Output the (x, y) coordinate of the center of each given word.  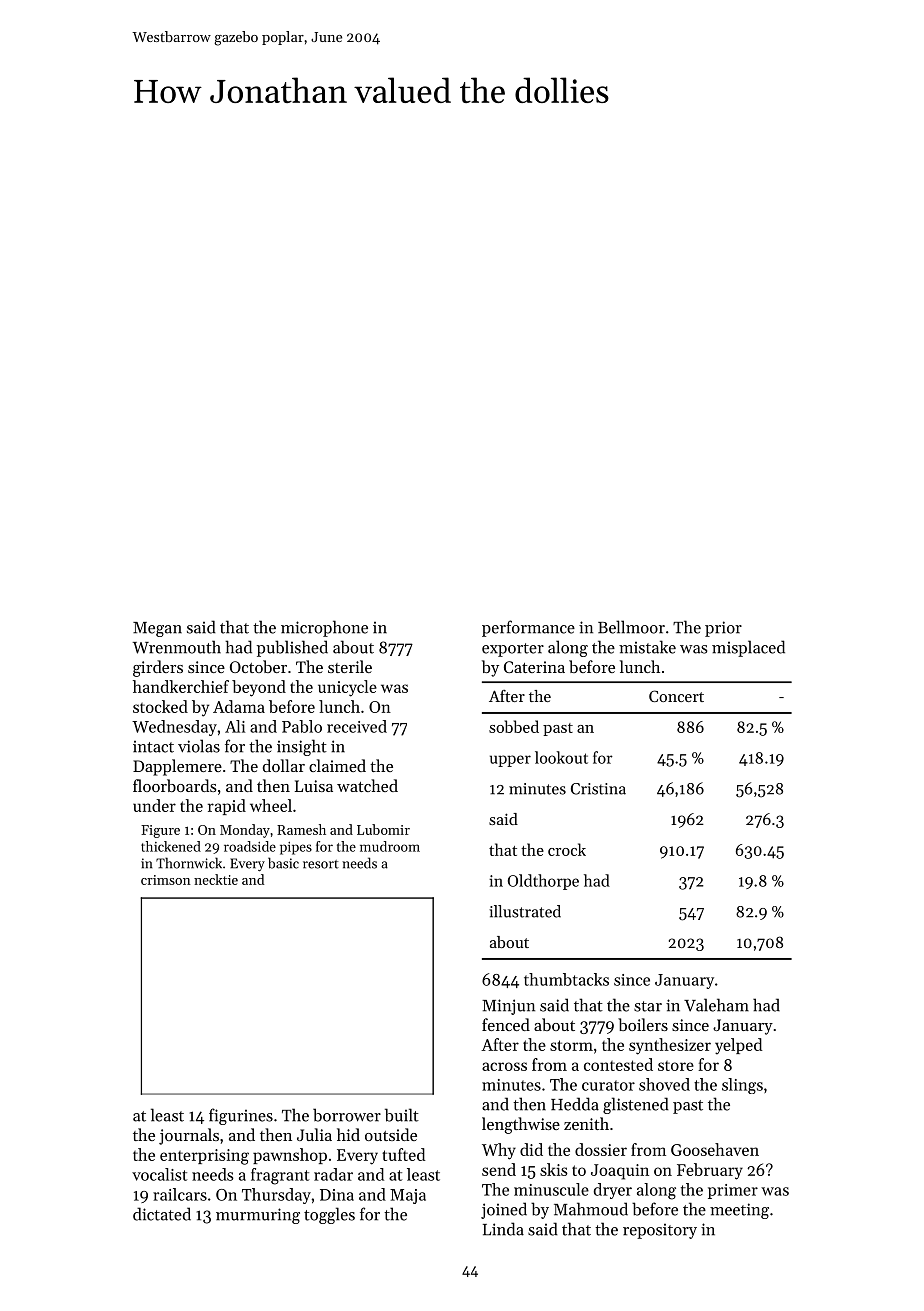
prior (723, 629)
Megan (157, 629)
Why (499, 1151)
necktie (216, 879)
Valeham (716, 1005)
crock (567, 849)
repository (660, 1231)
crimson (166, 880)
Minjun (508, 1007)
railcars (180, 1194)
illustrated (525, 911)
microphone (324, 628)
